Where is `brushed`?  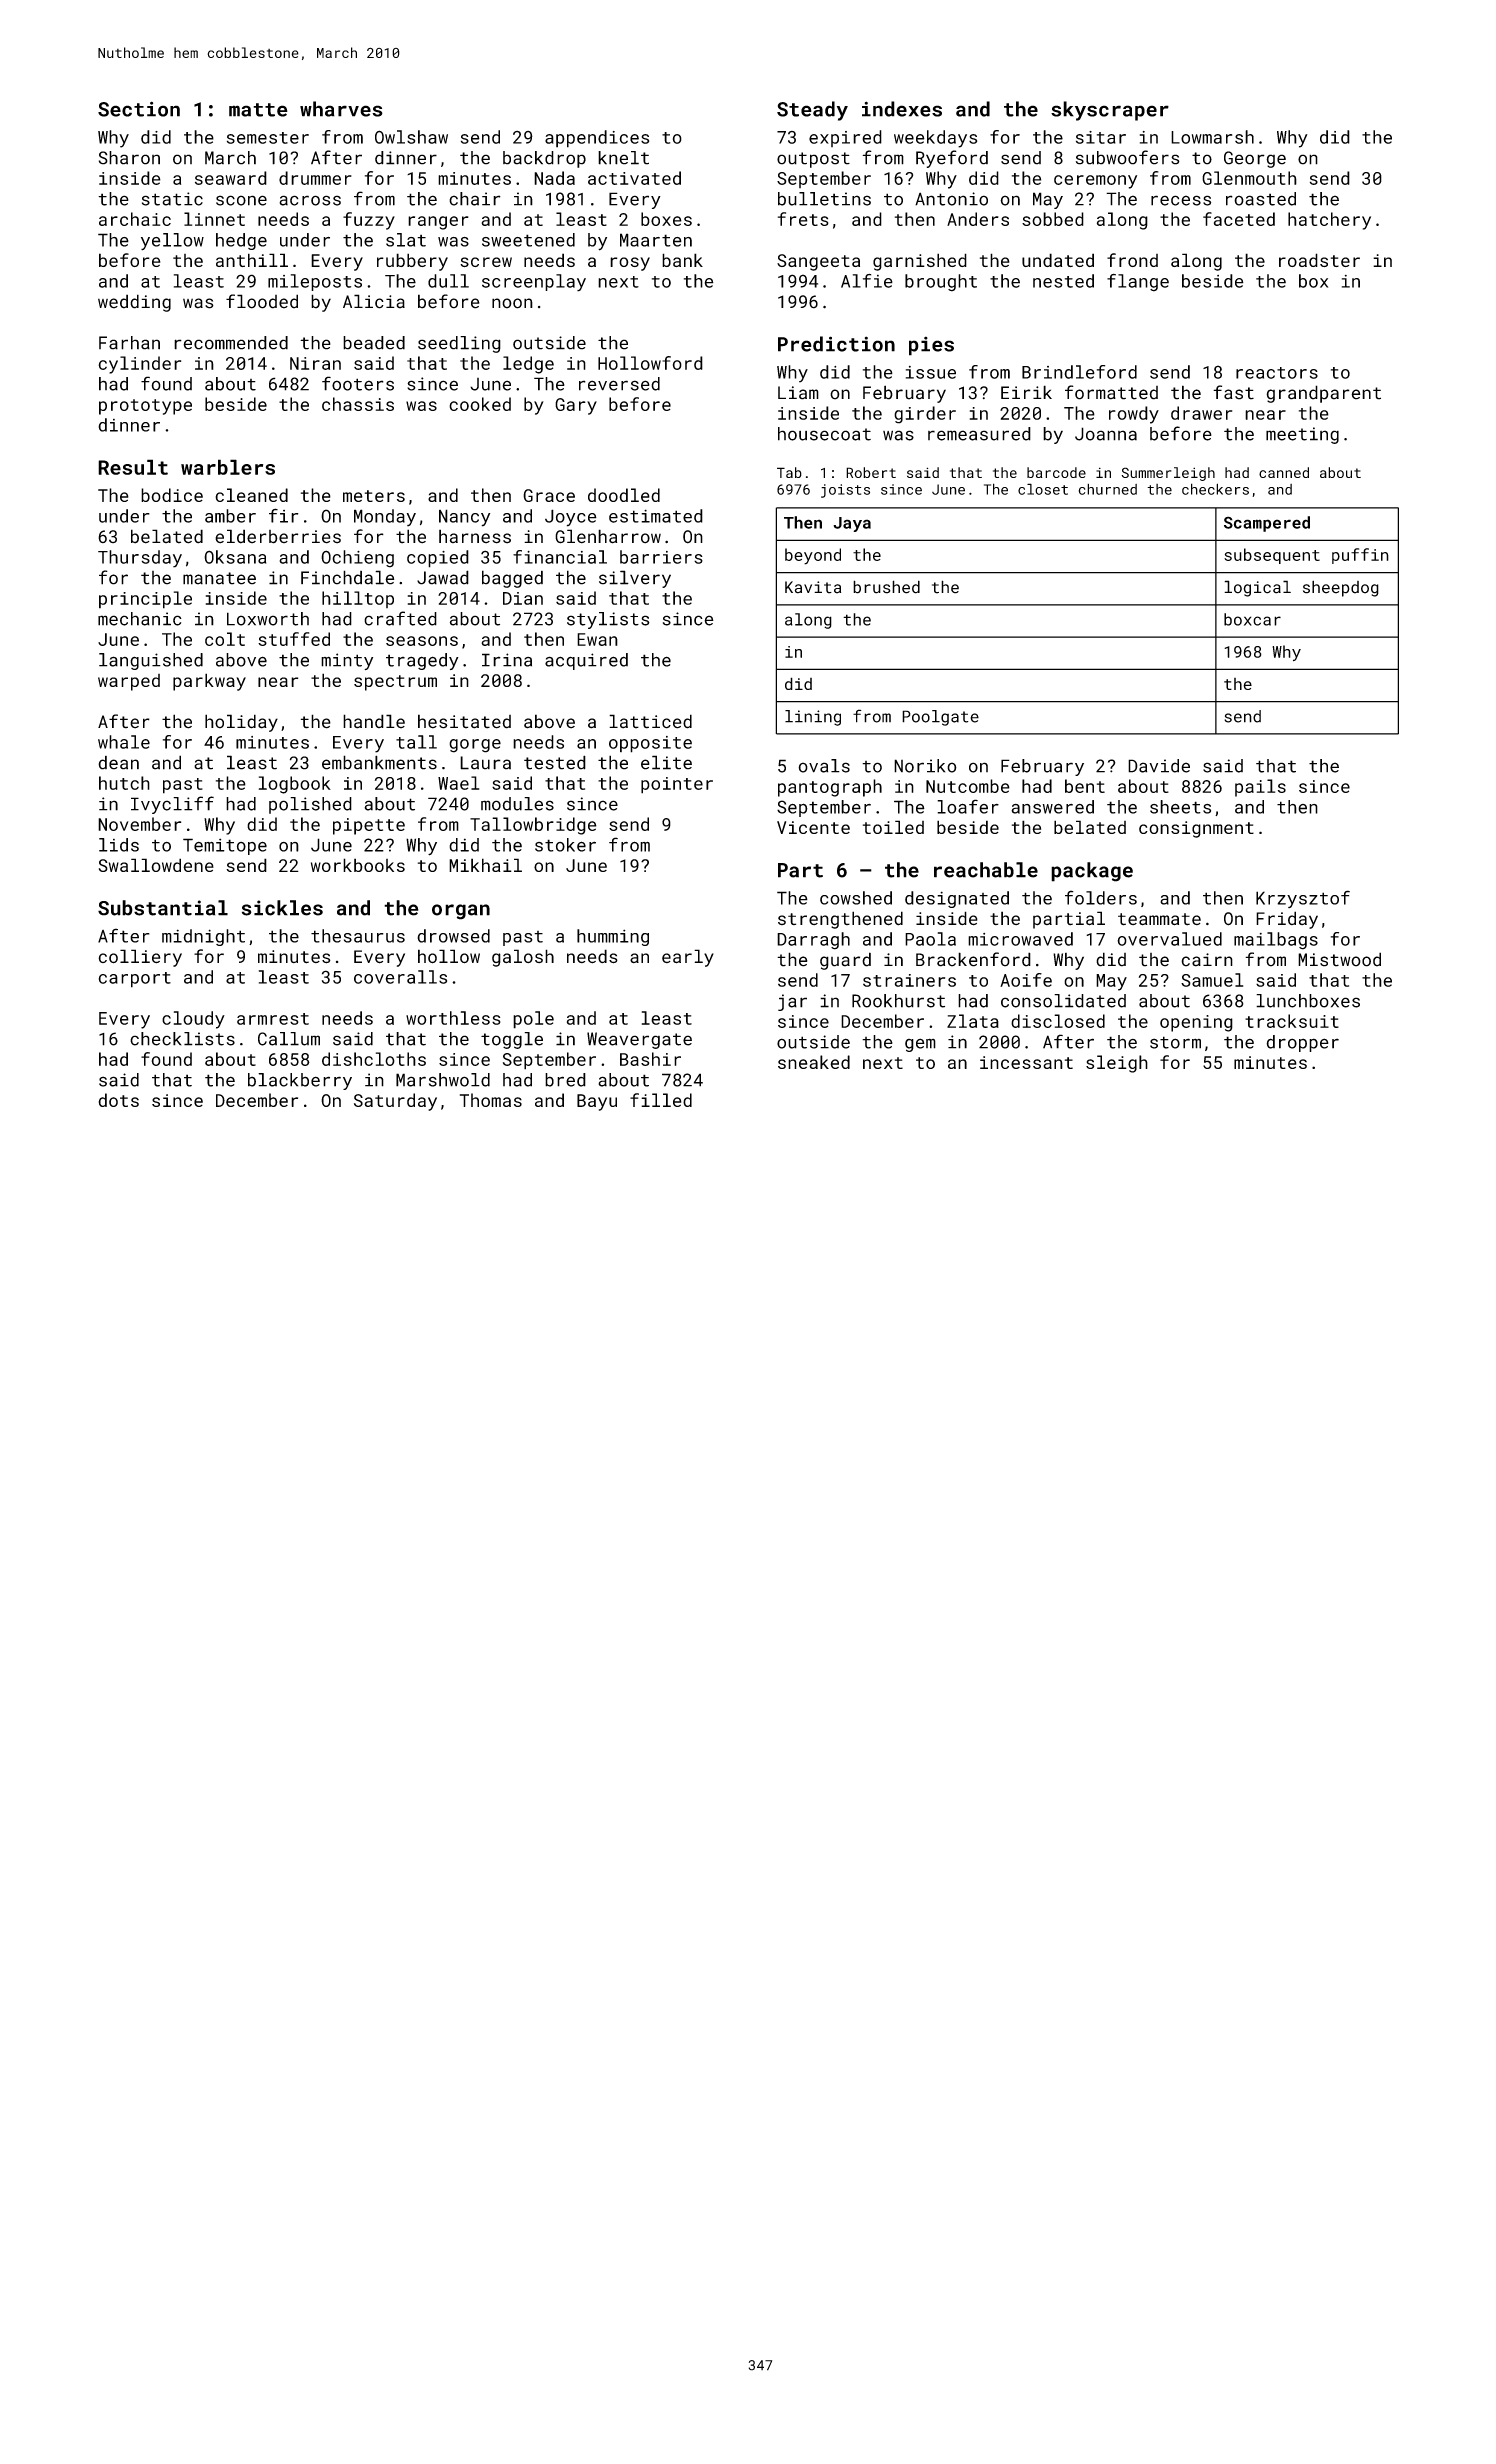
brushed is located at coordinates (886, 587).
